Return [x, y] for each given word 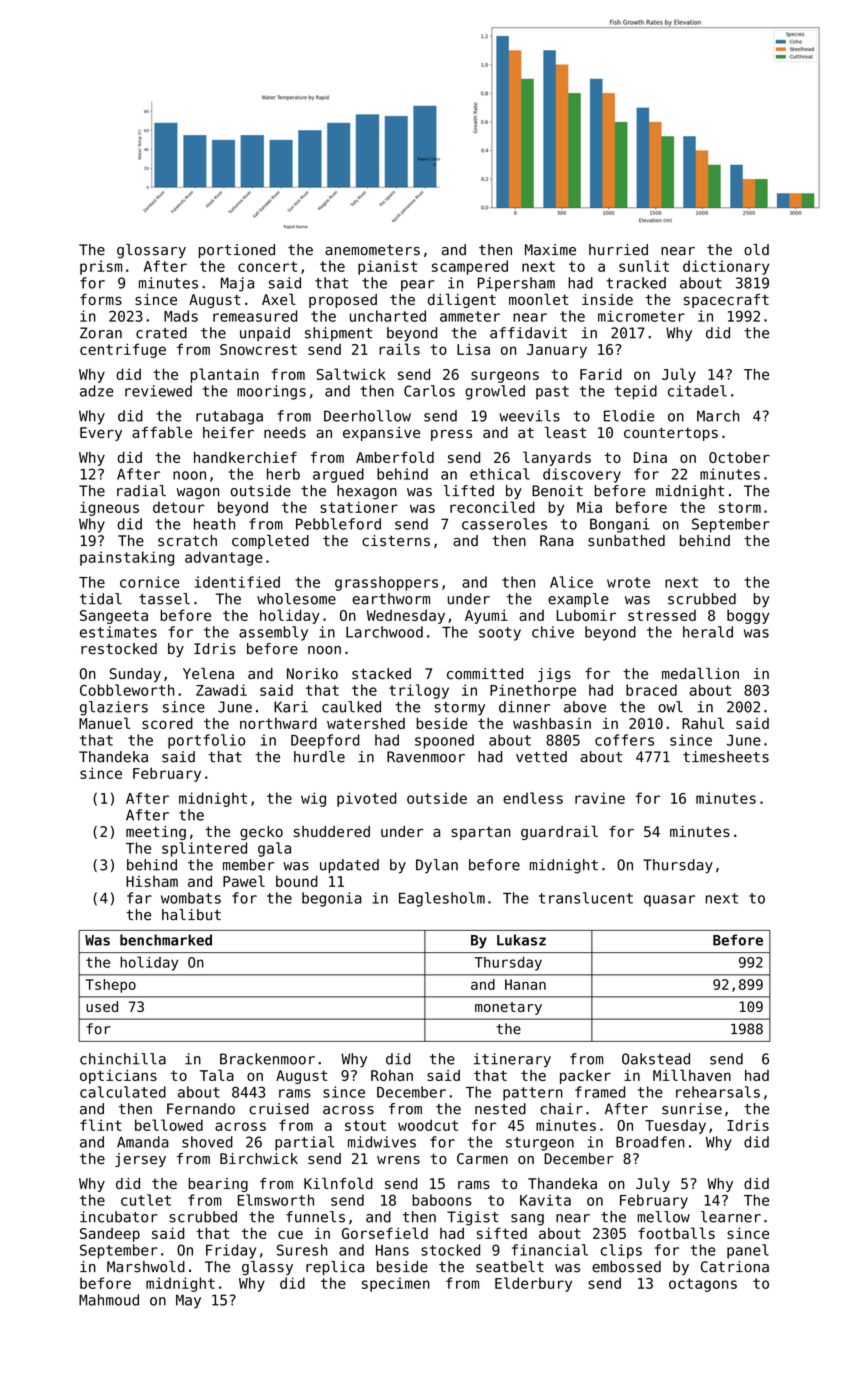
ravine [600, 798]
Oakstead [656, 1059]
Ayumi [486, 617]
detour [179, 507]
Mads [181, 316]
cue [290, 1234]
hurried [618, 250]
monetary [508, 1008]
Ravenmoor [426, 757]
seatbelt [510, 1267]
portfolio [206, 741]
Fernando [201, 1109]
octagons [703, 1285]
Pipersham [516, 284]
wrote [628, 582]
